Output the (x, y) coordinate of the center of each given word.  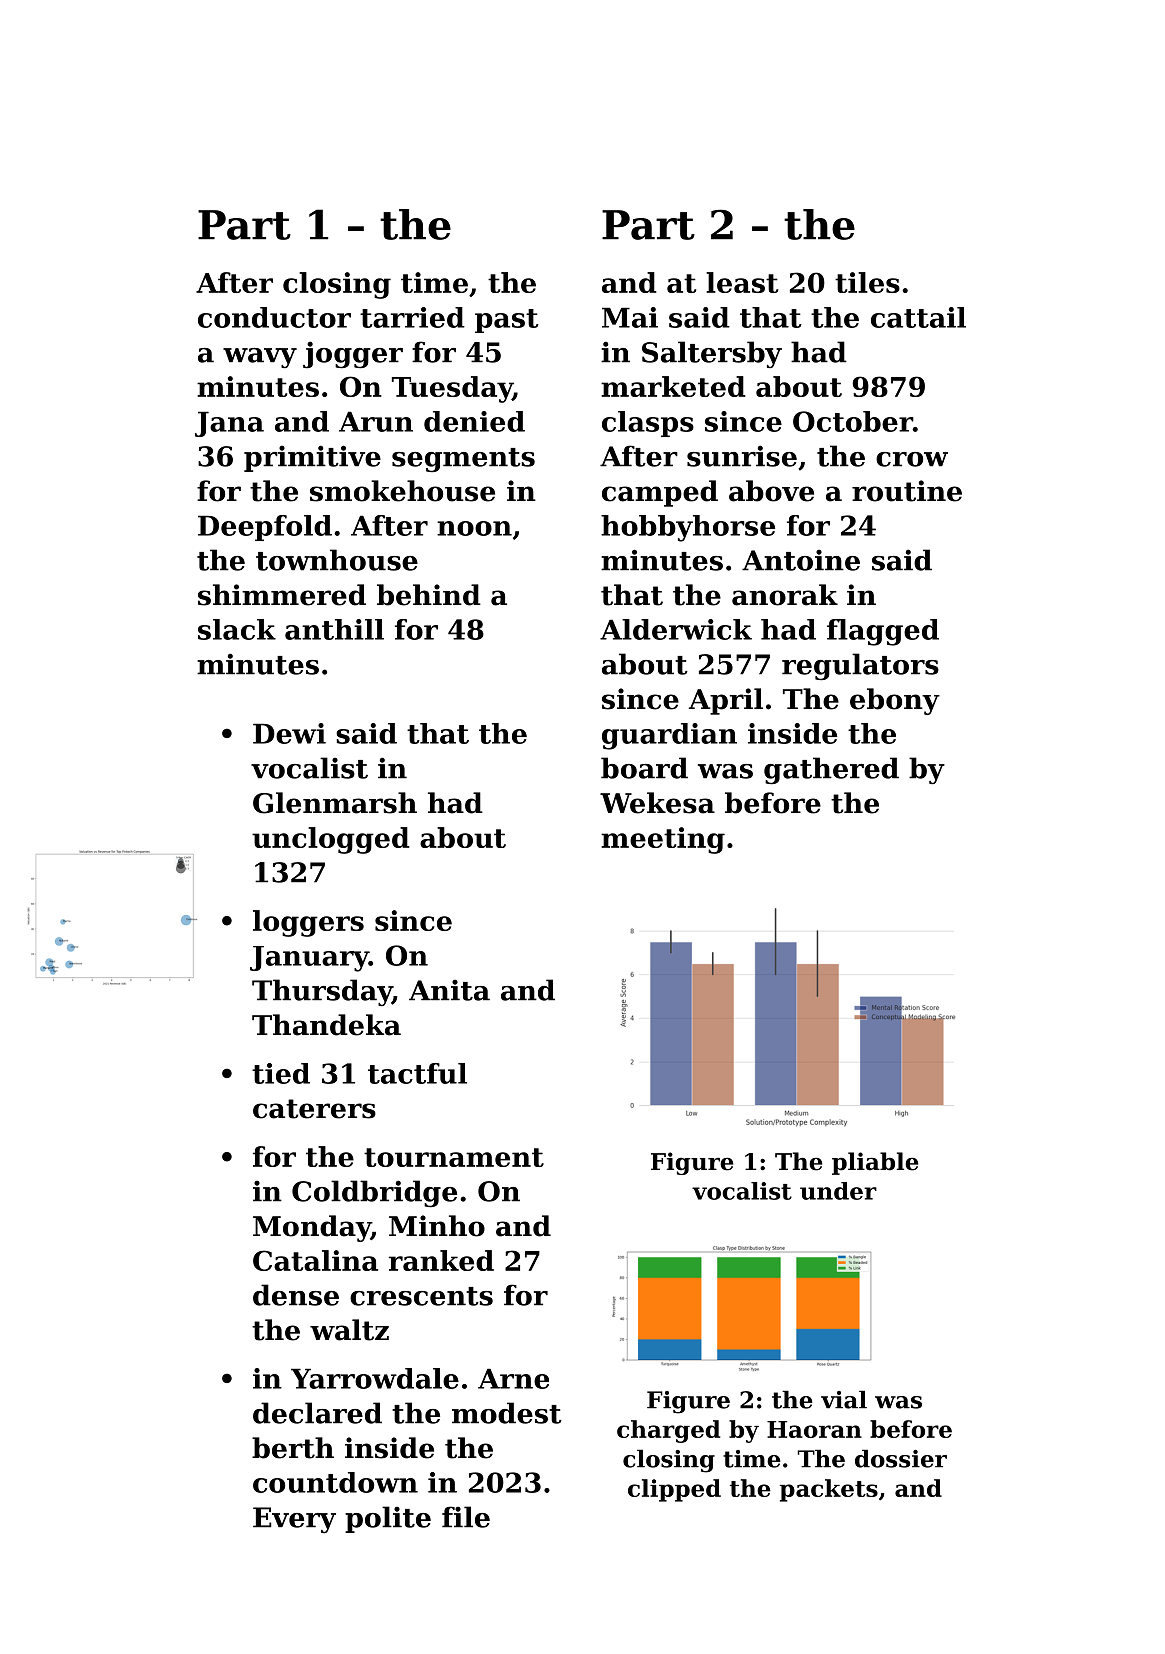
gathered (831, 771)
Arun (376, 421)
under (838, 1191)
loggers (308, 923)
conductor (274, 317)
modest (507, 1413)
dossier (901, 1458)
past (507, 321)
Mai (630, 317)
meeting (663, 840)
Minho (437, 1226)
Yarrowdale (375, 1378)
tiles (867, 282)
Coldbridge (374, 1194)
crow (912, 459)
